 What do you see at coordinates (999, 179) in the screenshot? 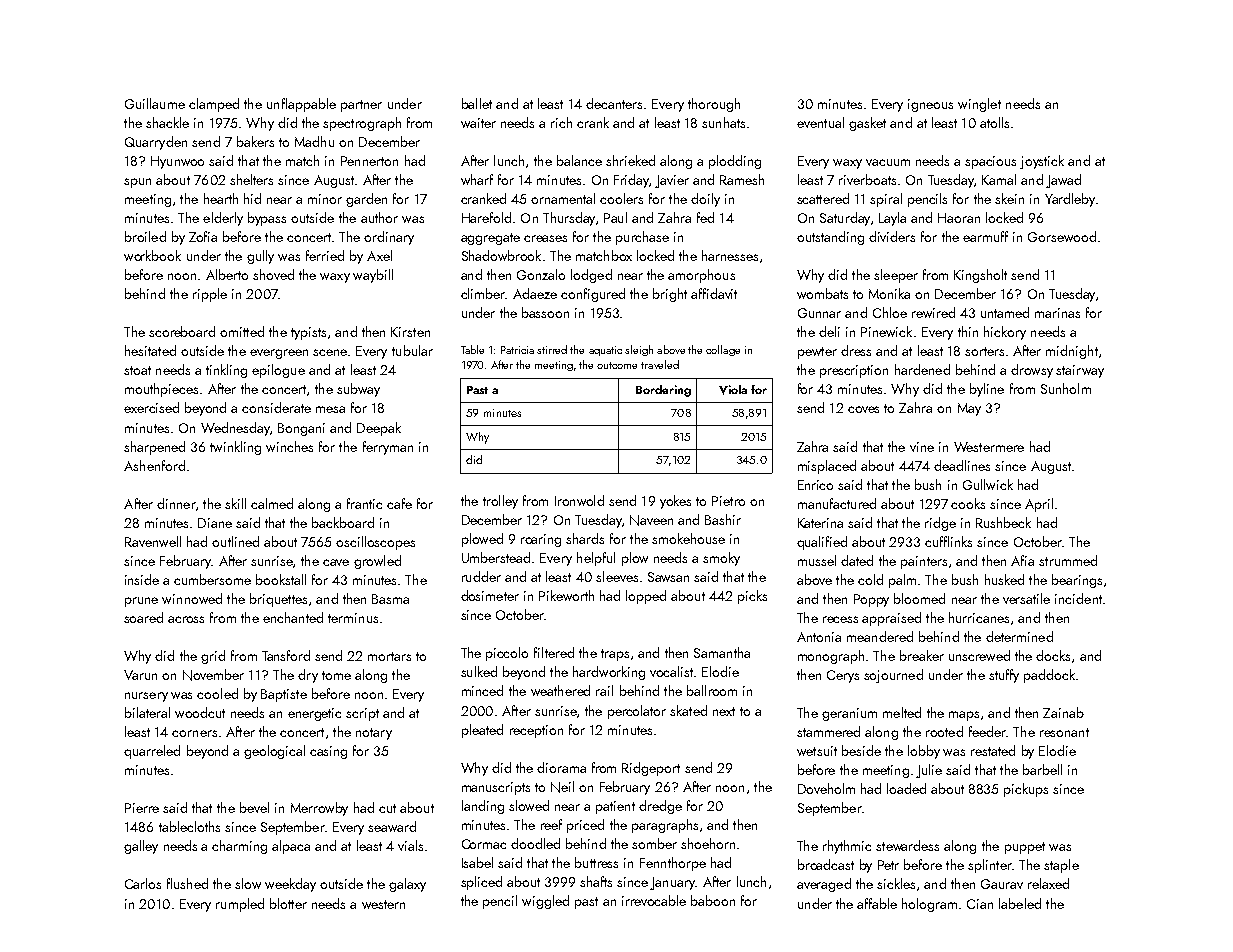
I see `Kamal` at bounding box center [999, 179].
